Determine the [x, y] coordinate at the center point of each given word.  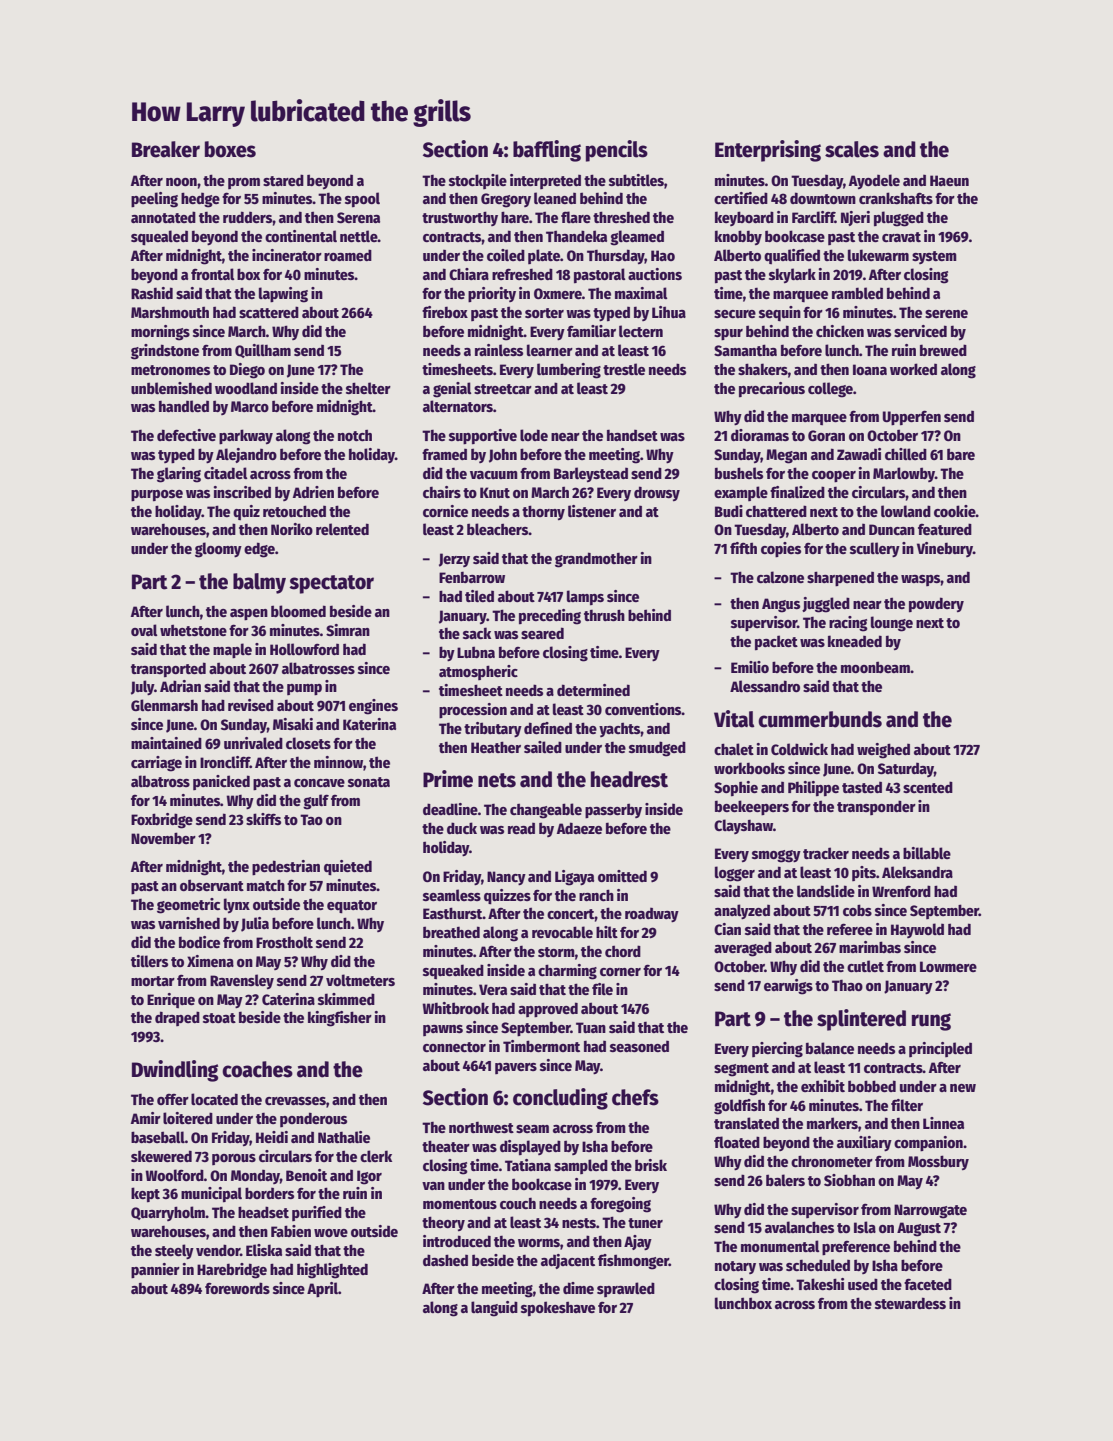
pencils [617, 151]
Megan [786, 456]
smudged [657, 749]
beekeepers [752, 808]
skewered [161, 1156]
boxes [230, 149]
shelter [368, 388]
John [503, 456]
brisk [651, 1165]
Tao [311, 819]
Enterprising [768, 151]
